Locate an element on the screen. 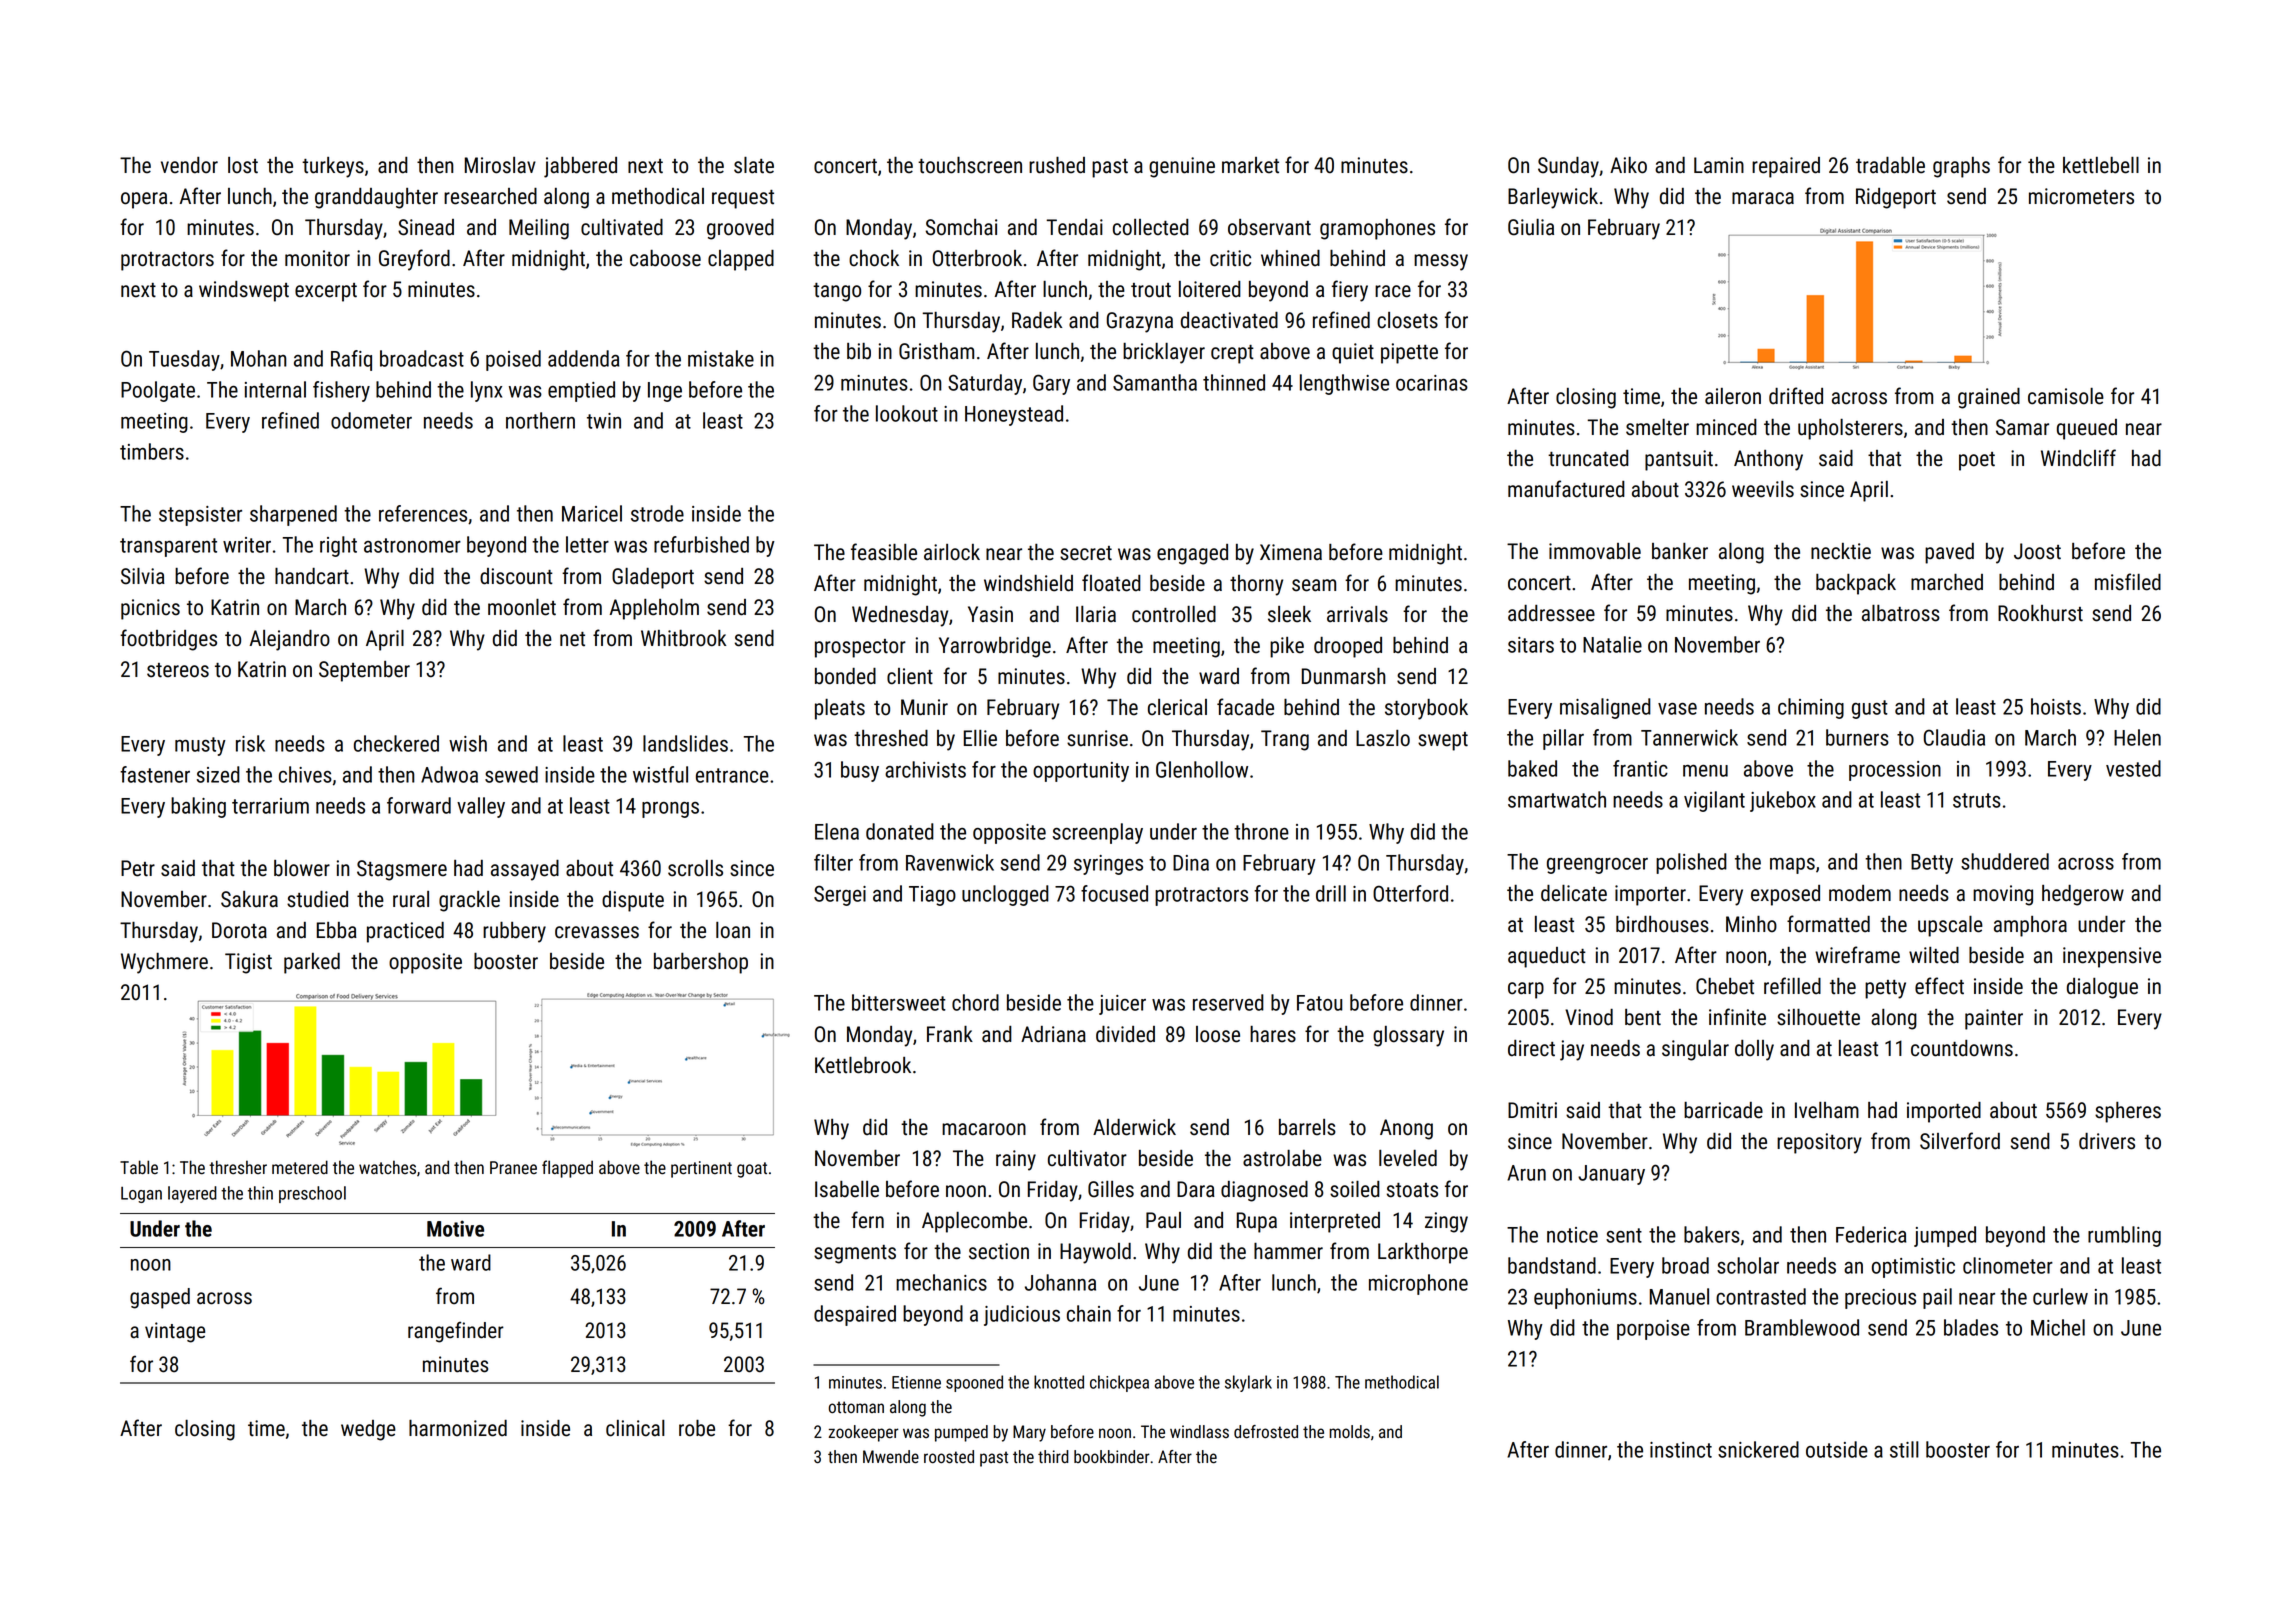 This screenshot has width=2282, height=1614. modem is located at coordinates (1860, 893).
